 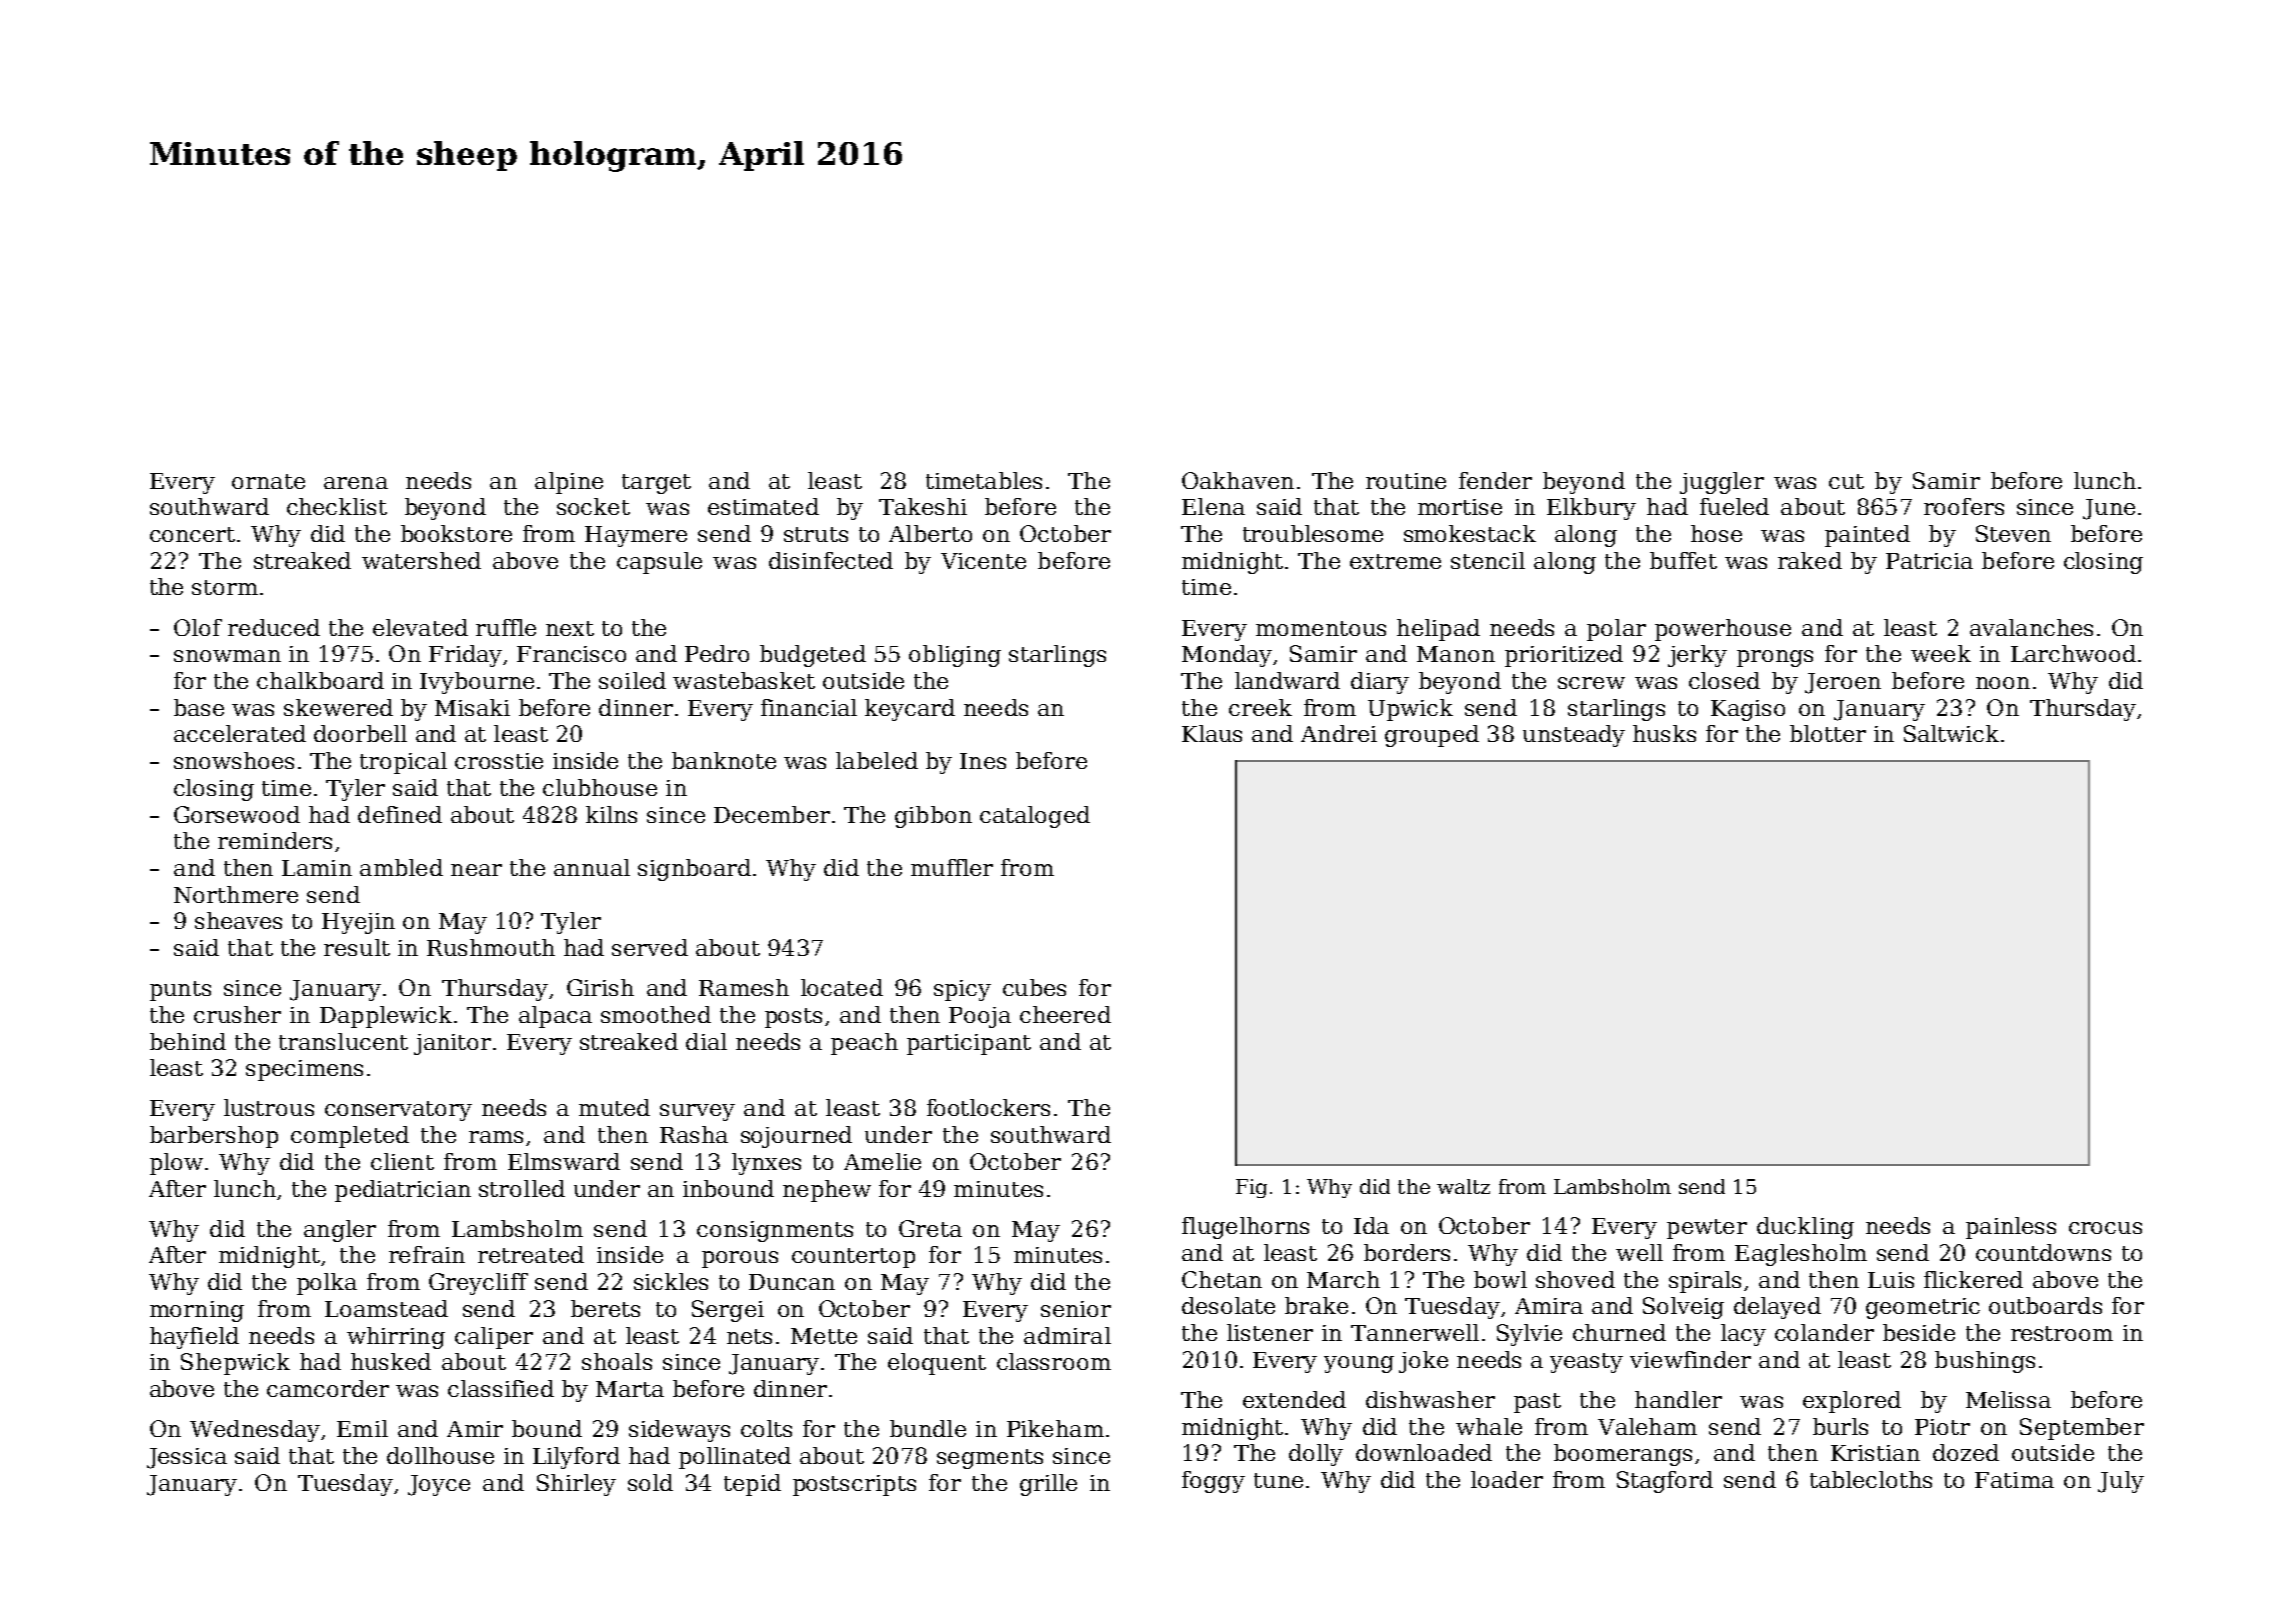 What do you see at coordinates (197, 1311) in the screenshot?
I see `morning` at bounding box center [197, 1311].
